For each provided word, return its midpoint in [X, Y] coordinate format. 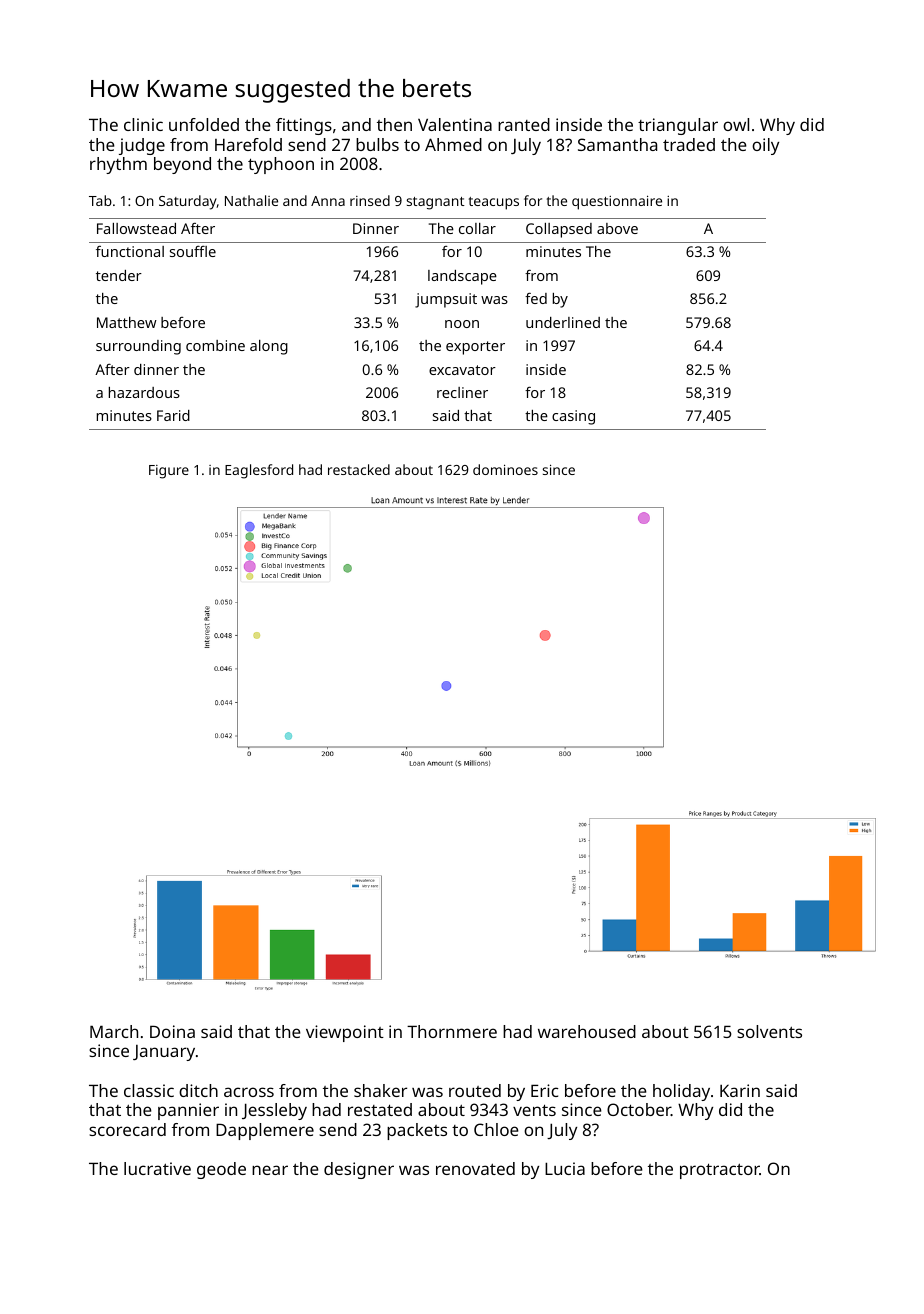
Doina [172, 1031]
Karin [740, 1090]
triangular [678, 126]
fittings [304, 126]
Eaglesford [259, 471]
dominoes [505, 469]
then [394, 124]
